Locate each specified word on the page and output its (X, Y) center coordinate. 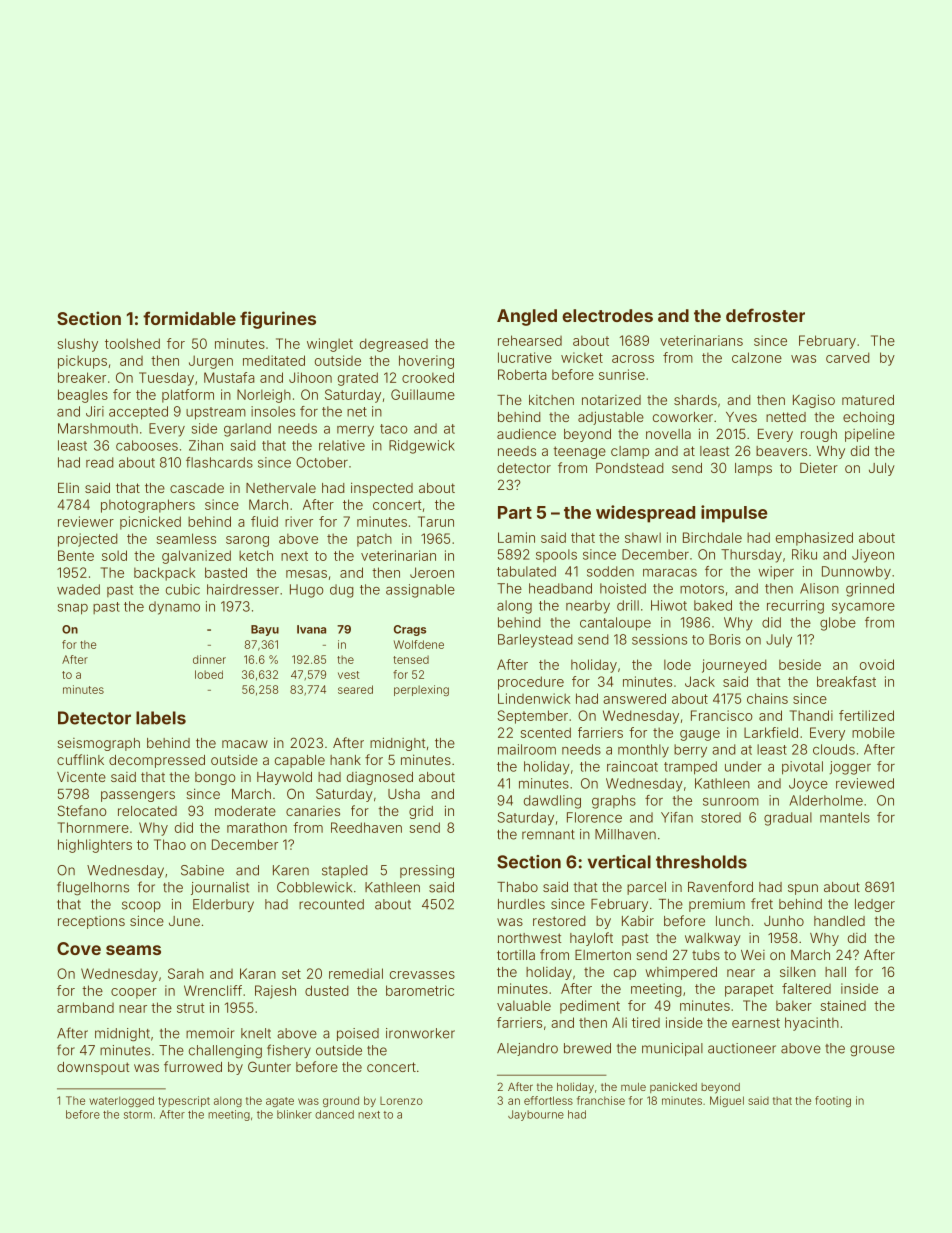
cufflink (80, 759)
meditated (274, 360)
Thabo (517, 887)
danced (334, 1114)
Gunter (269, 1066)
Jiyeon (873, 556)
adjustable (611, 418)
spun (803, 889)
